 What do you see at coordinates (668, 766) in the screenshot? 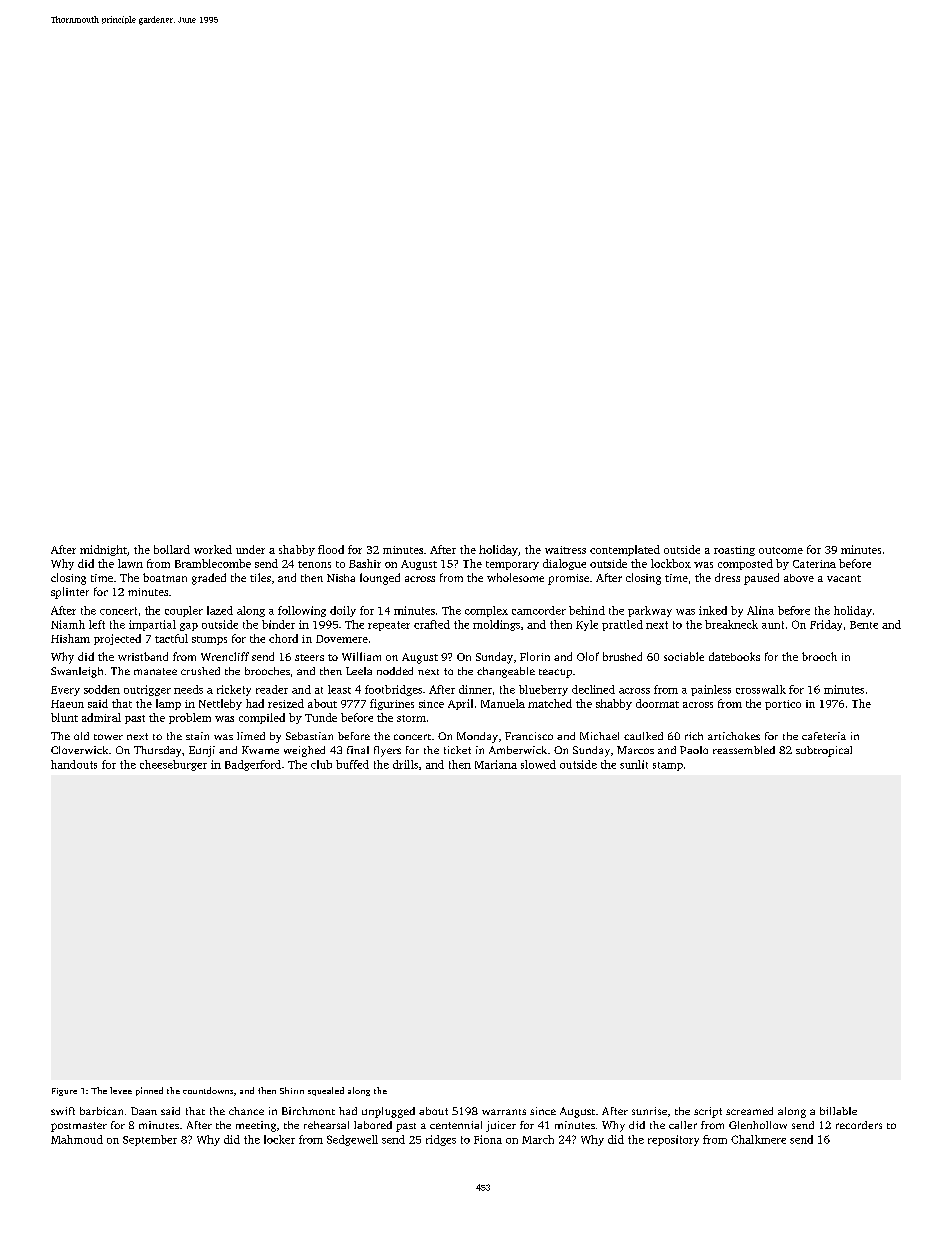
I see `stamp` at bounding box center [668, 766].
